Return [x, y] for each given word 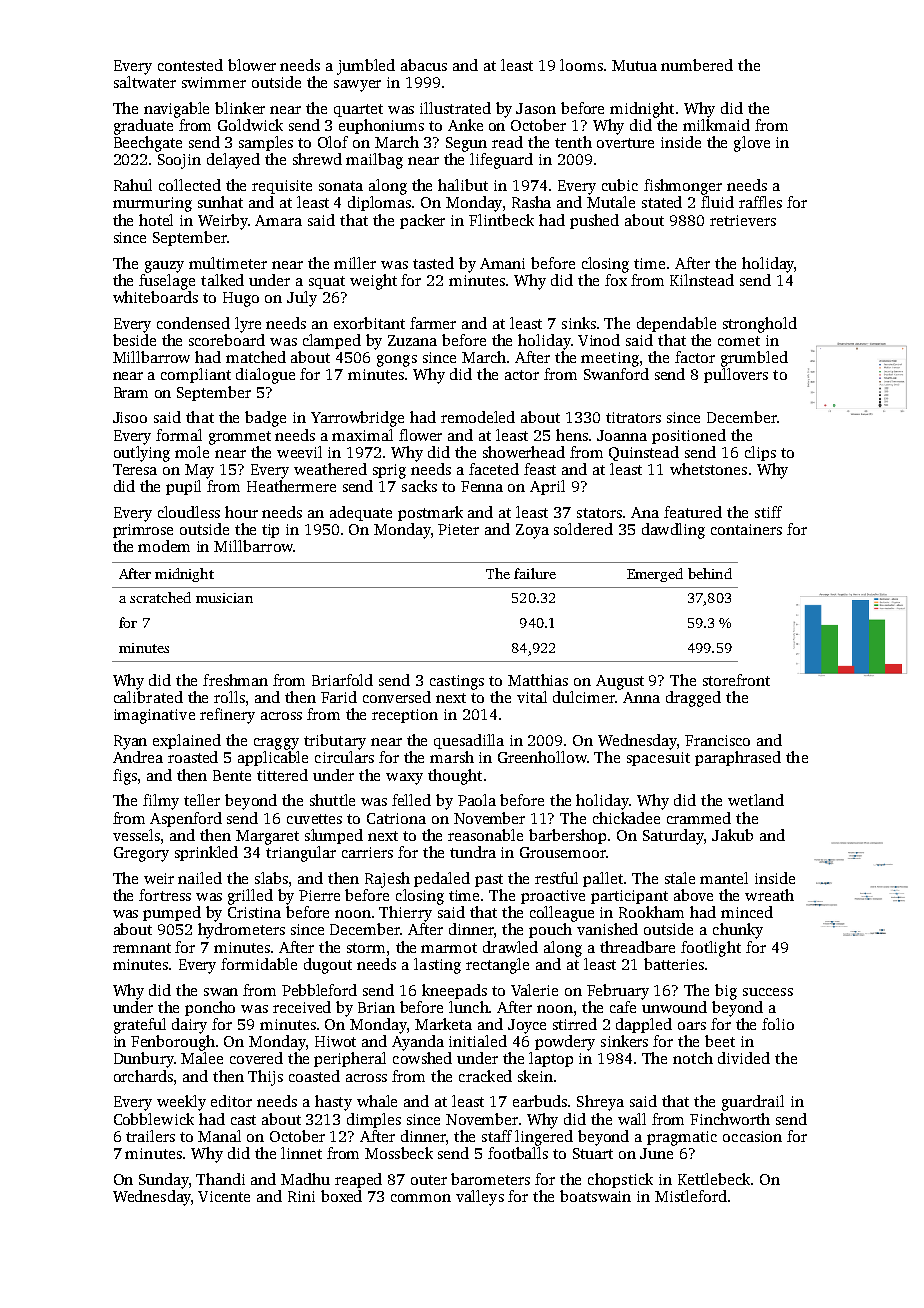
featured [693, 512]
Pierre [319, 895]
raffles [760, 202]
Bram [131, 392]
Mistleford [691, 1196]
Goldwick [250, 125]
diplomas [379, 203]
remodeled [478, 417]
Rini [301, 1196]
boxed [341, 1196]
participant [629, 897]
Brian [376, 1007]
